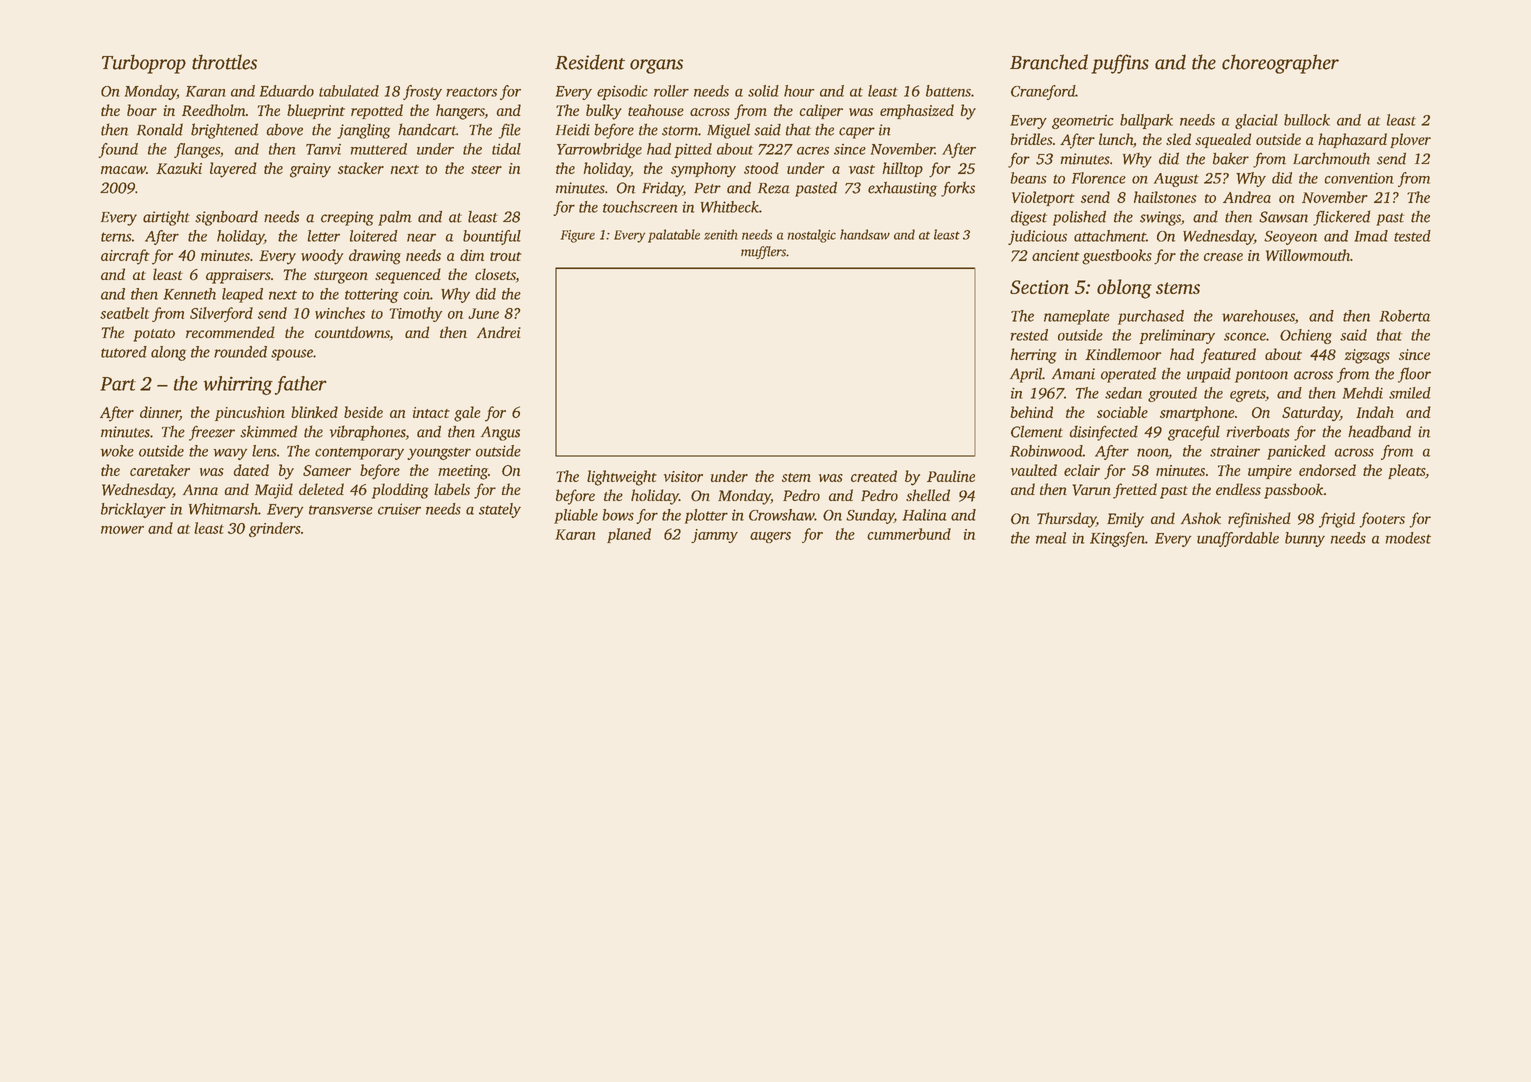 The image size is (1531, 1082). What do you see at coordinates (618, 515) in the document?
I see `bows` at bounding box center [618, 515].
